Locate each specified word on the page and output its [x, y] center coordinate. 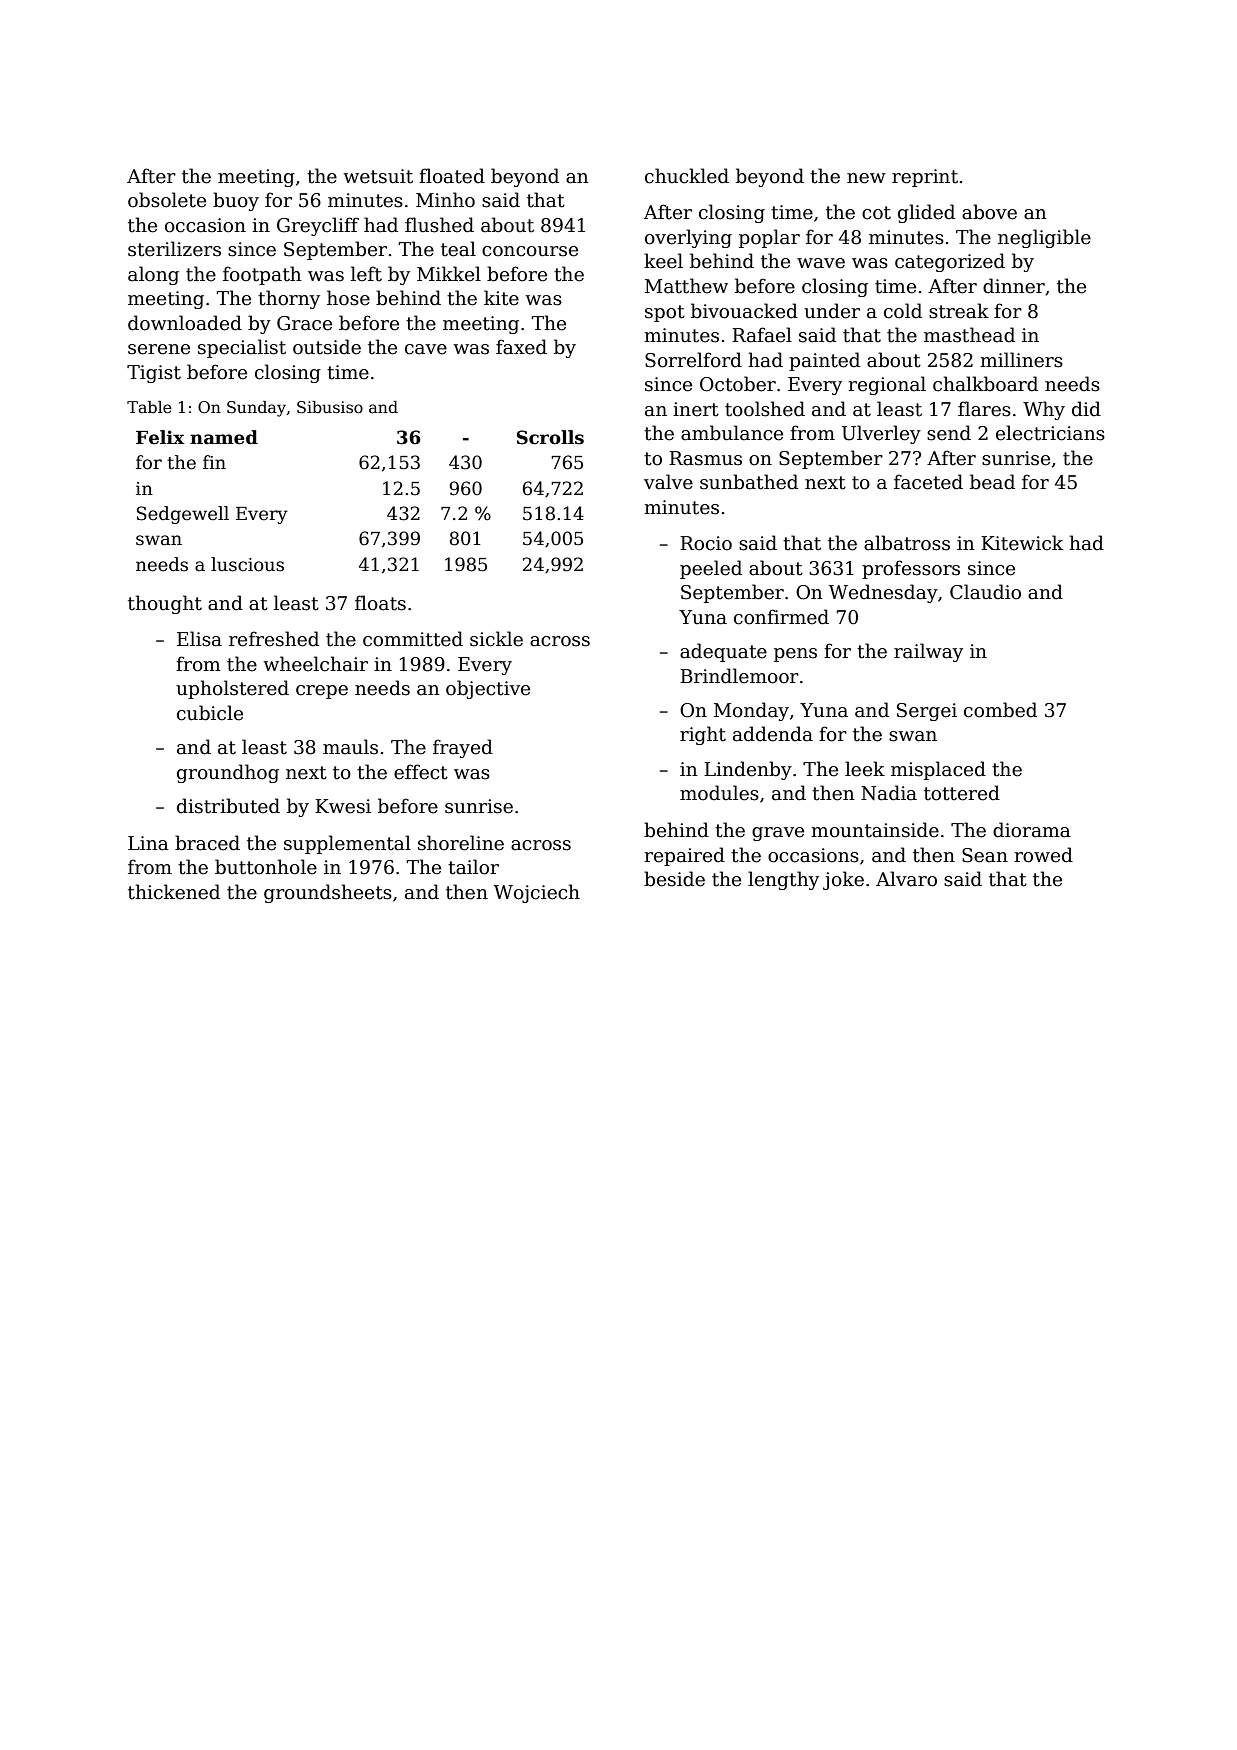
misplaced [938, 770]
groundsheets [328, 893]
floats [380, 603]
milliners [1021, 360]
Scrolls [550, 437]
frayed [463, 748]
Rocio [706, 543]
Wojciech [537, 893]
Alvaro [906, 879]
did [1086, 409]
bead [992, 482]
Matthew [686, 286]
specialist [242, 348]
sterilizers [174, 249]
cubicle [210, 713]
